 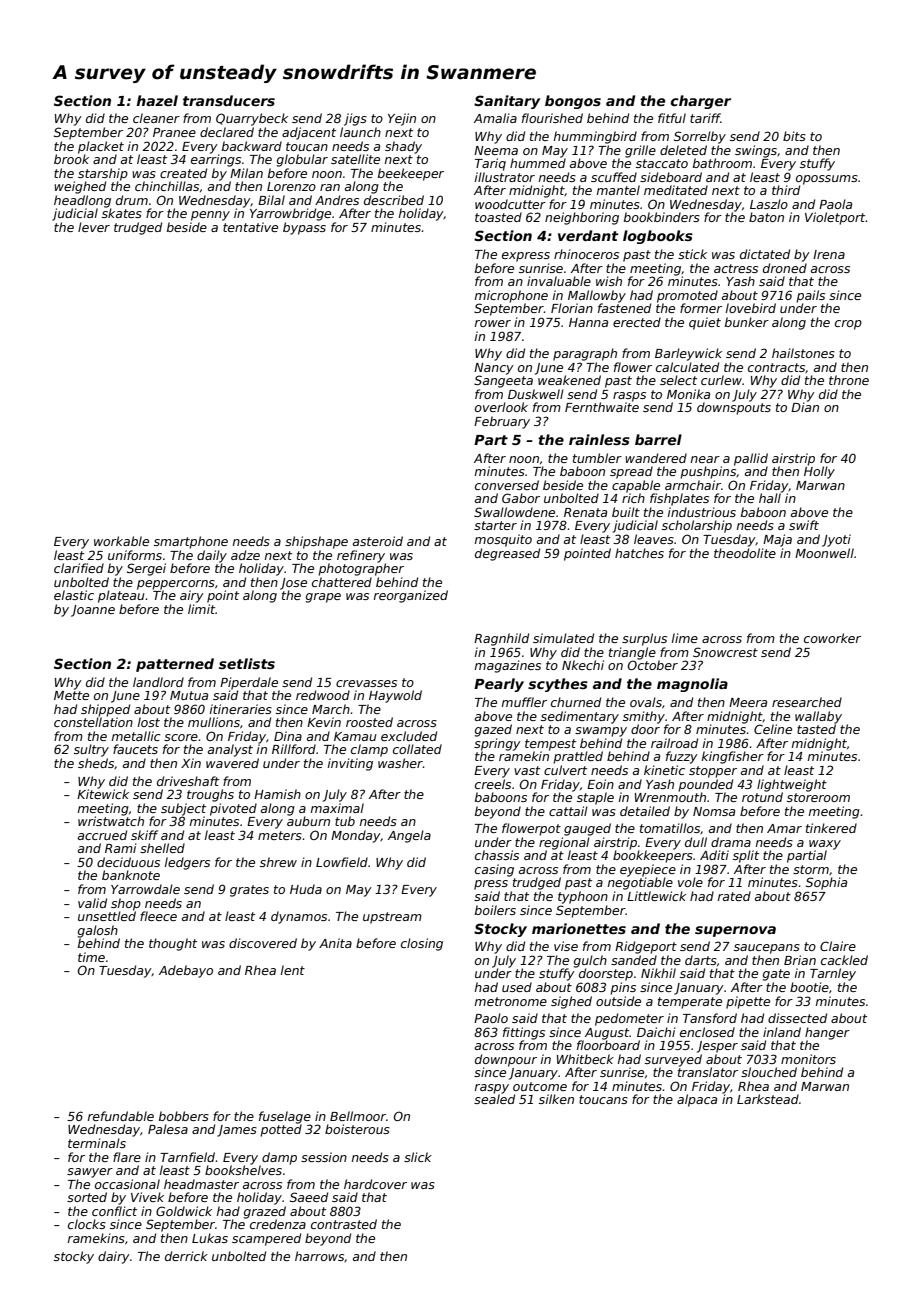 What do you see at coordinates (93, 722) in the page?
I see `constellation` at bounding box center [93, 722].
